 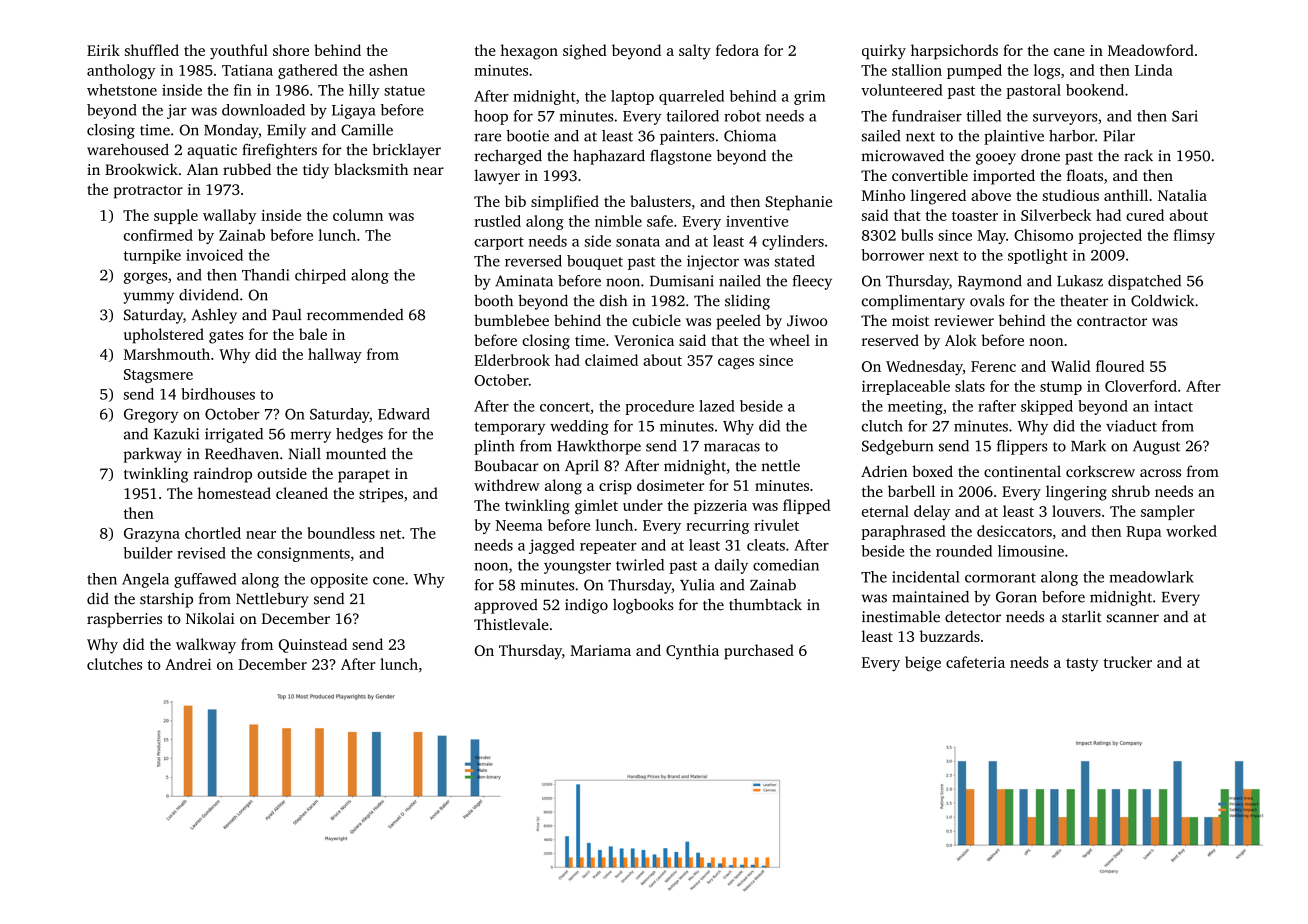 What do you see at coordinates (158, 376) in the screenshot?
I see `Stagsmere` at bounding box center [158, 376].
